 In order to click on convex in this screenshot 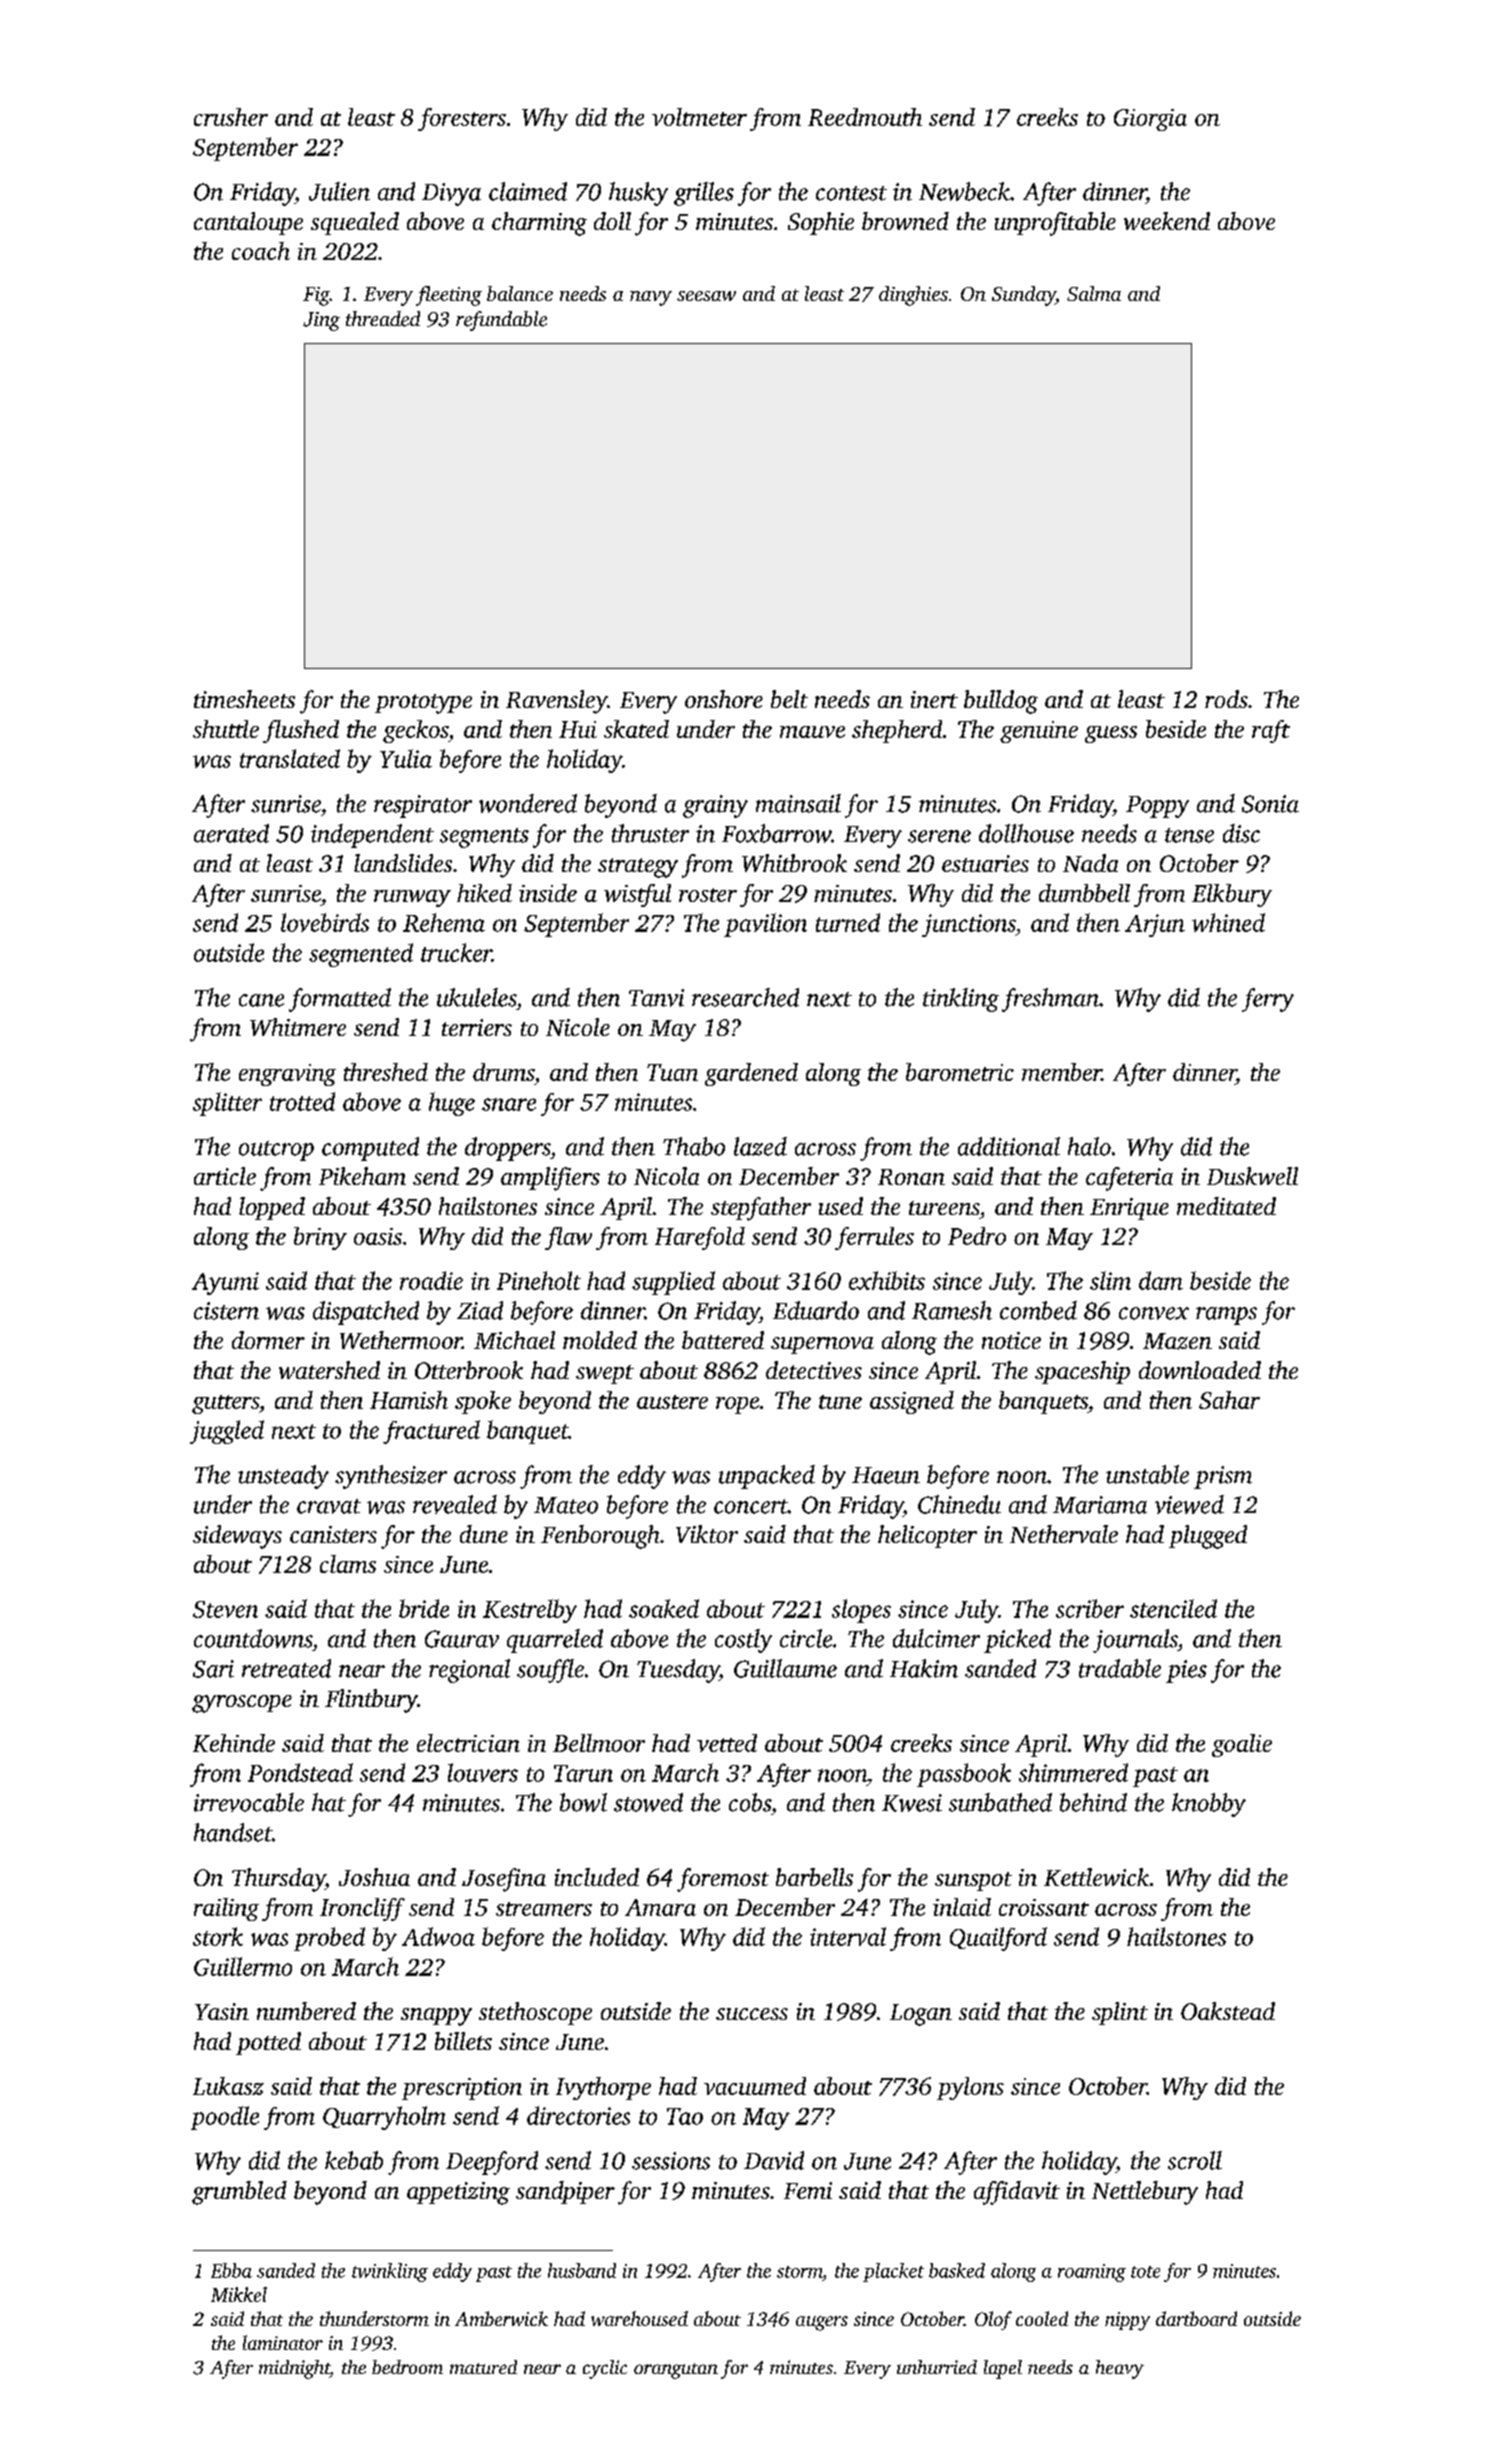, I will do `click(1154, 1313)`.
